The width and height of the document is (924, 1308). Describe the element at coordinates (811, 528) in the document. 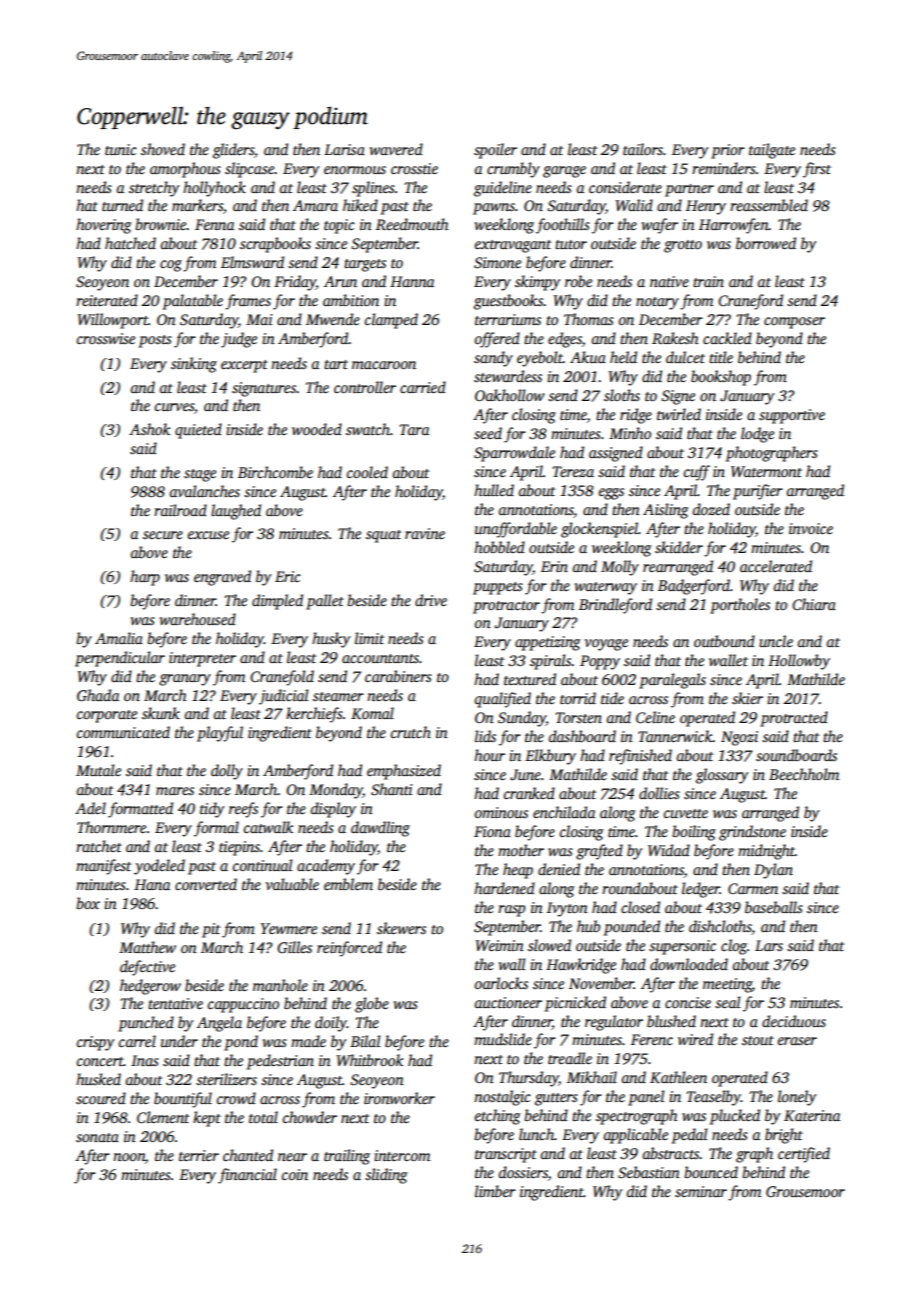

I see `invoice` at that location.
